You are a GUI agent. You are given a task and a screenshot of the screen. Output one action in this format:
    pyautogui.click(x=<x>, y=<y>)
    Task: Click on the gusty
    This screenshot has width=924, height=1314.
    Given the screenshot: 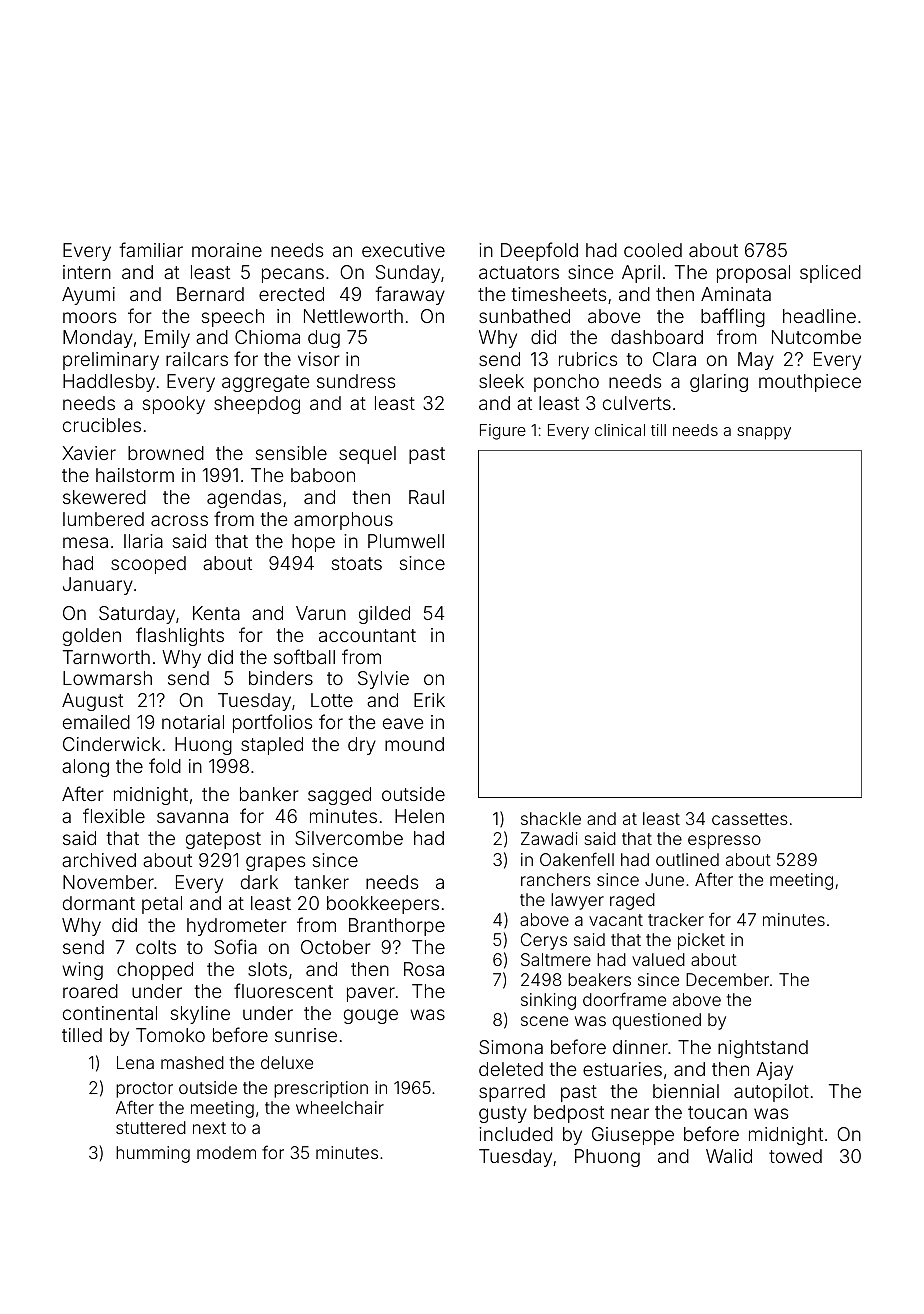 What is the action you would take?
    pyautogui.click(x=503, y=1114)
